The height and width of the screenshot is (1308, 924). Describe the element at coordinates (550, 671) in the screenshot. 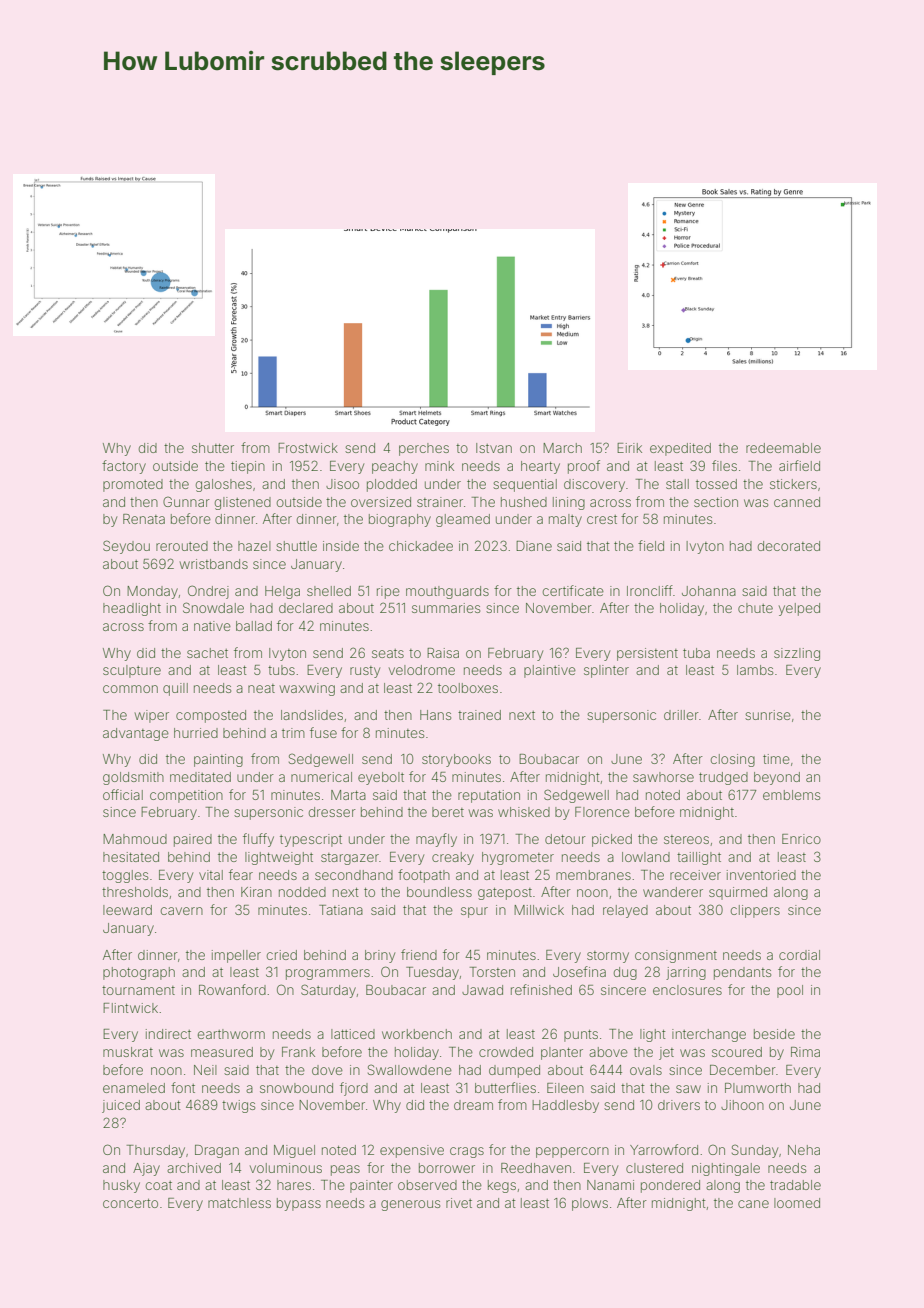

I see `plaintive` at that location.
